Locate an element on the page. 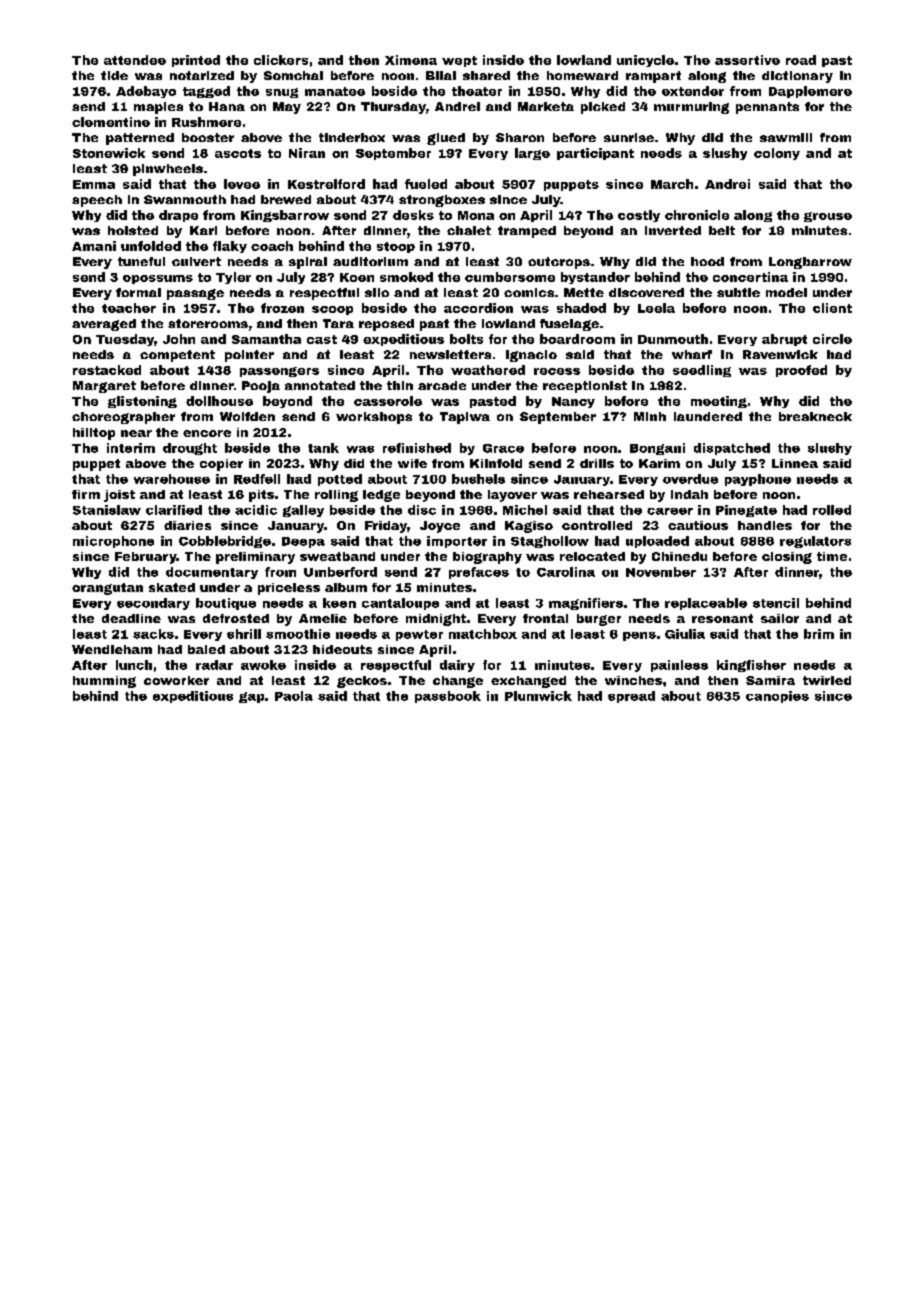  accordion is located at coordinates (478, 308).
